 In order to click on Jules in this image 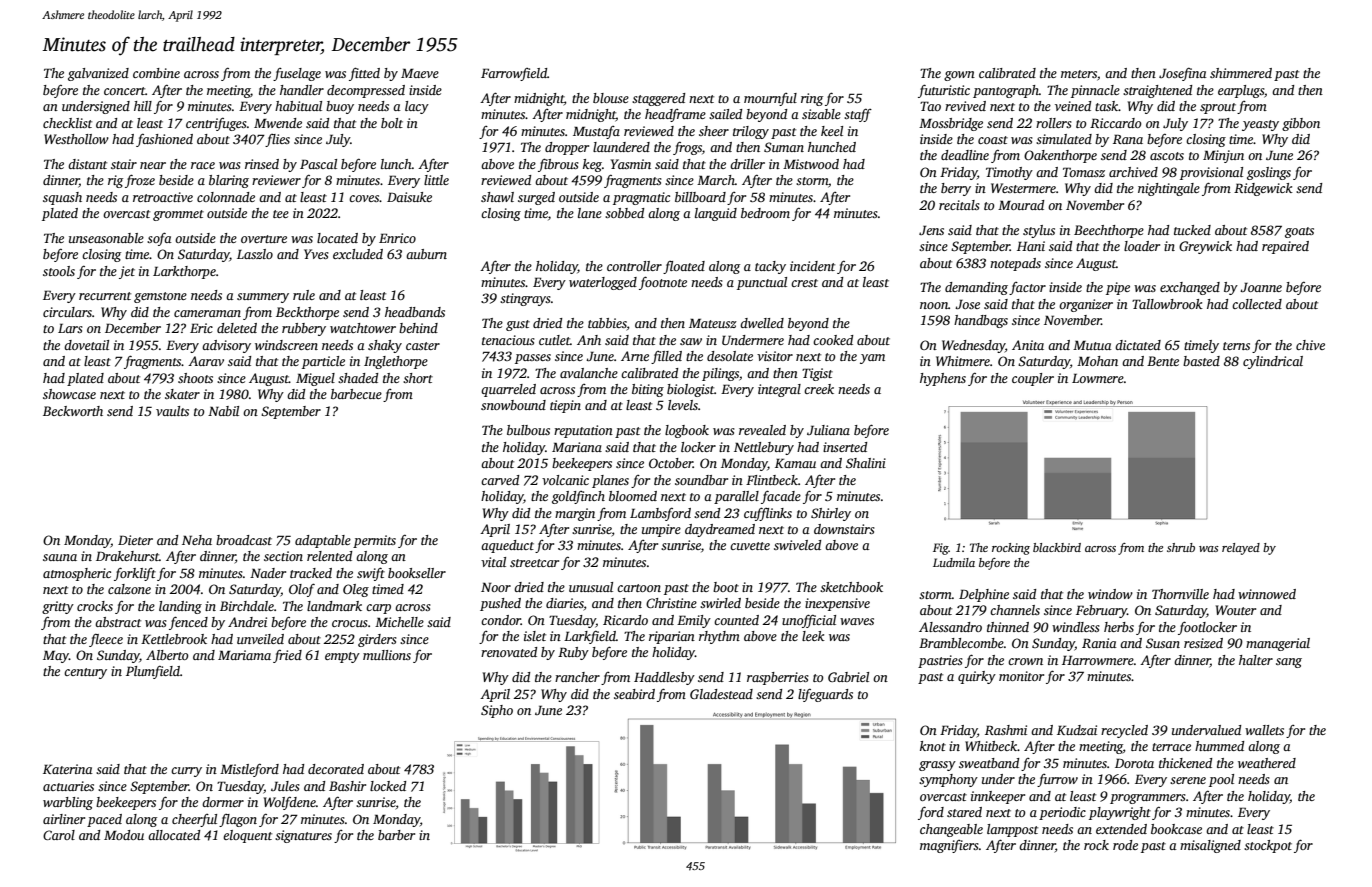, I will do `click(285, 786)`.
